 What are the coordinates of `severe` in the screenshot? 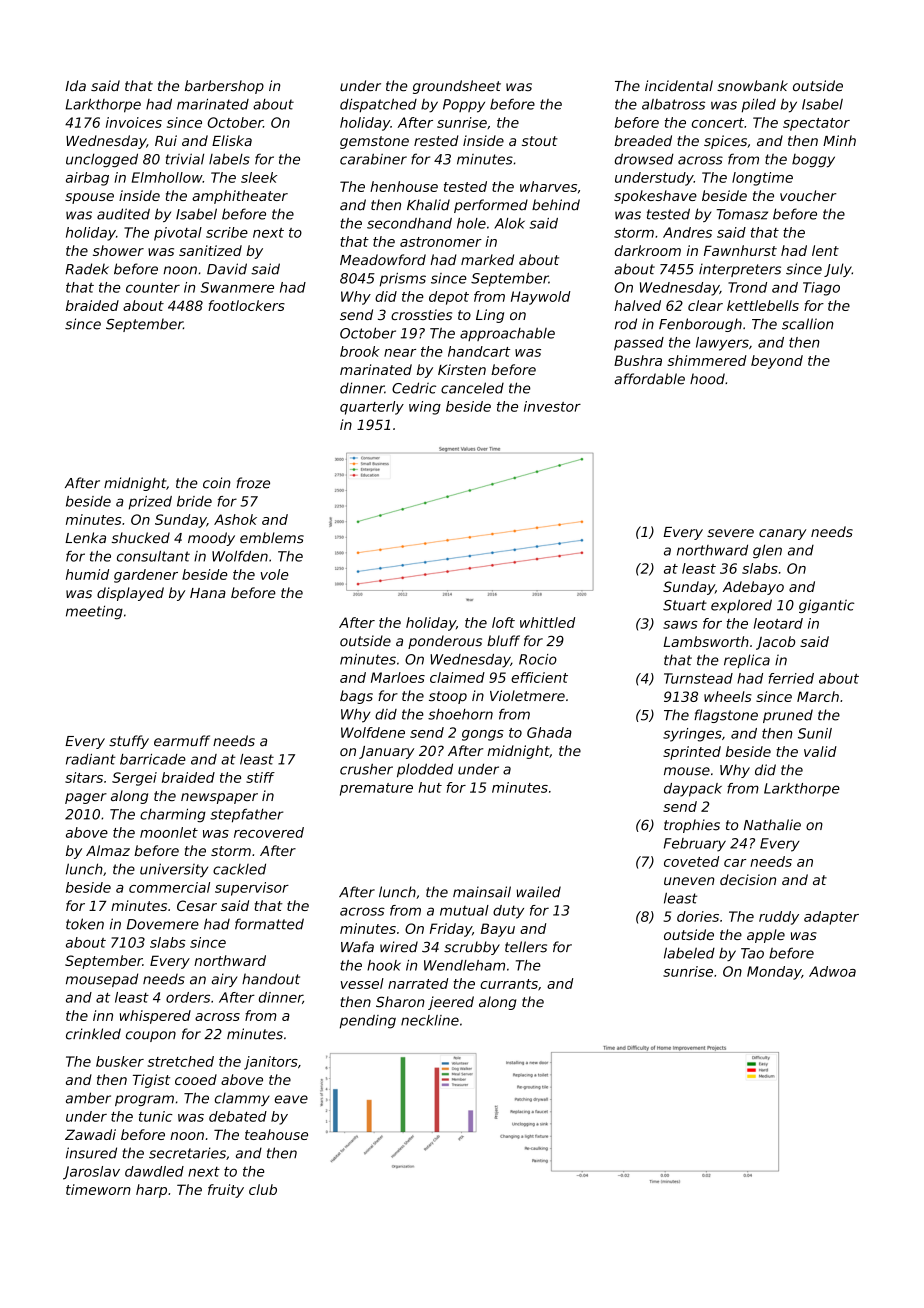 It's located at (730, 533).
